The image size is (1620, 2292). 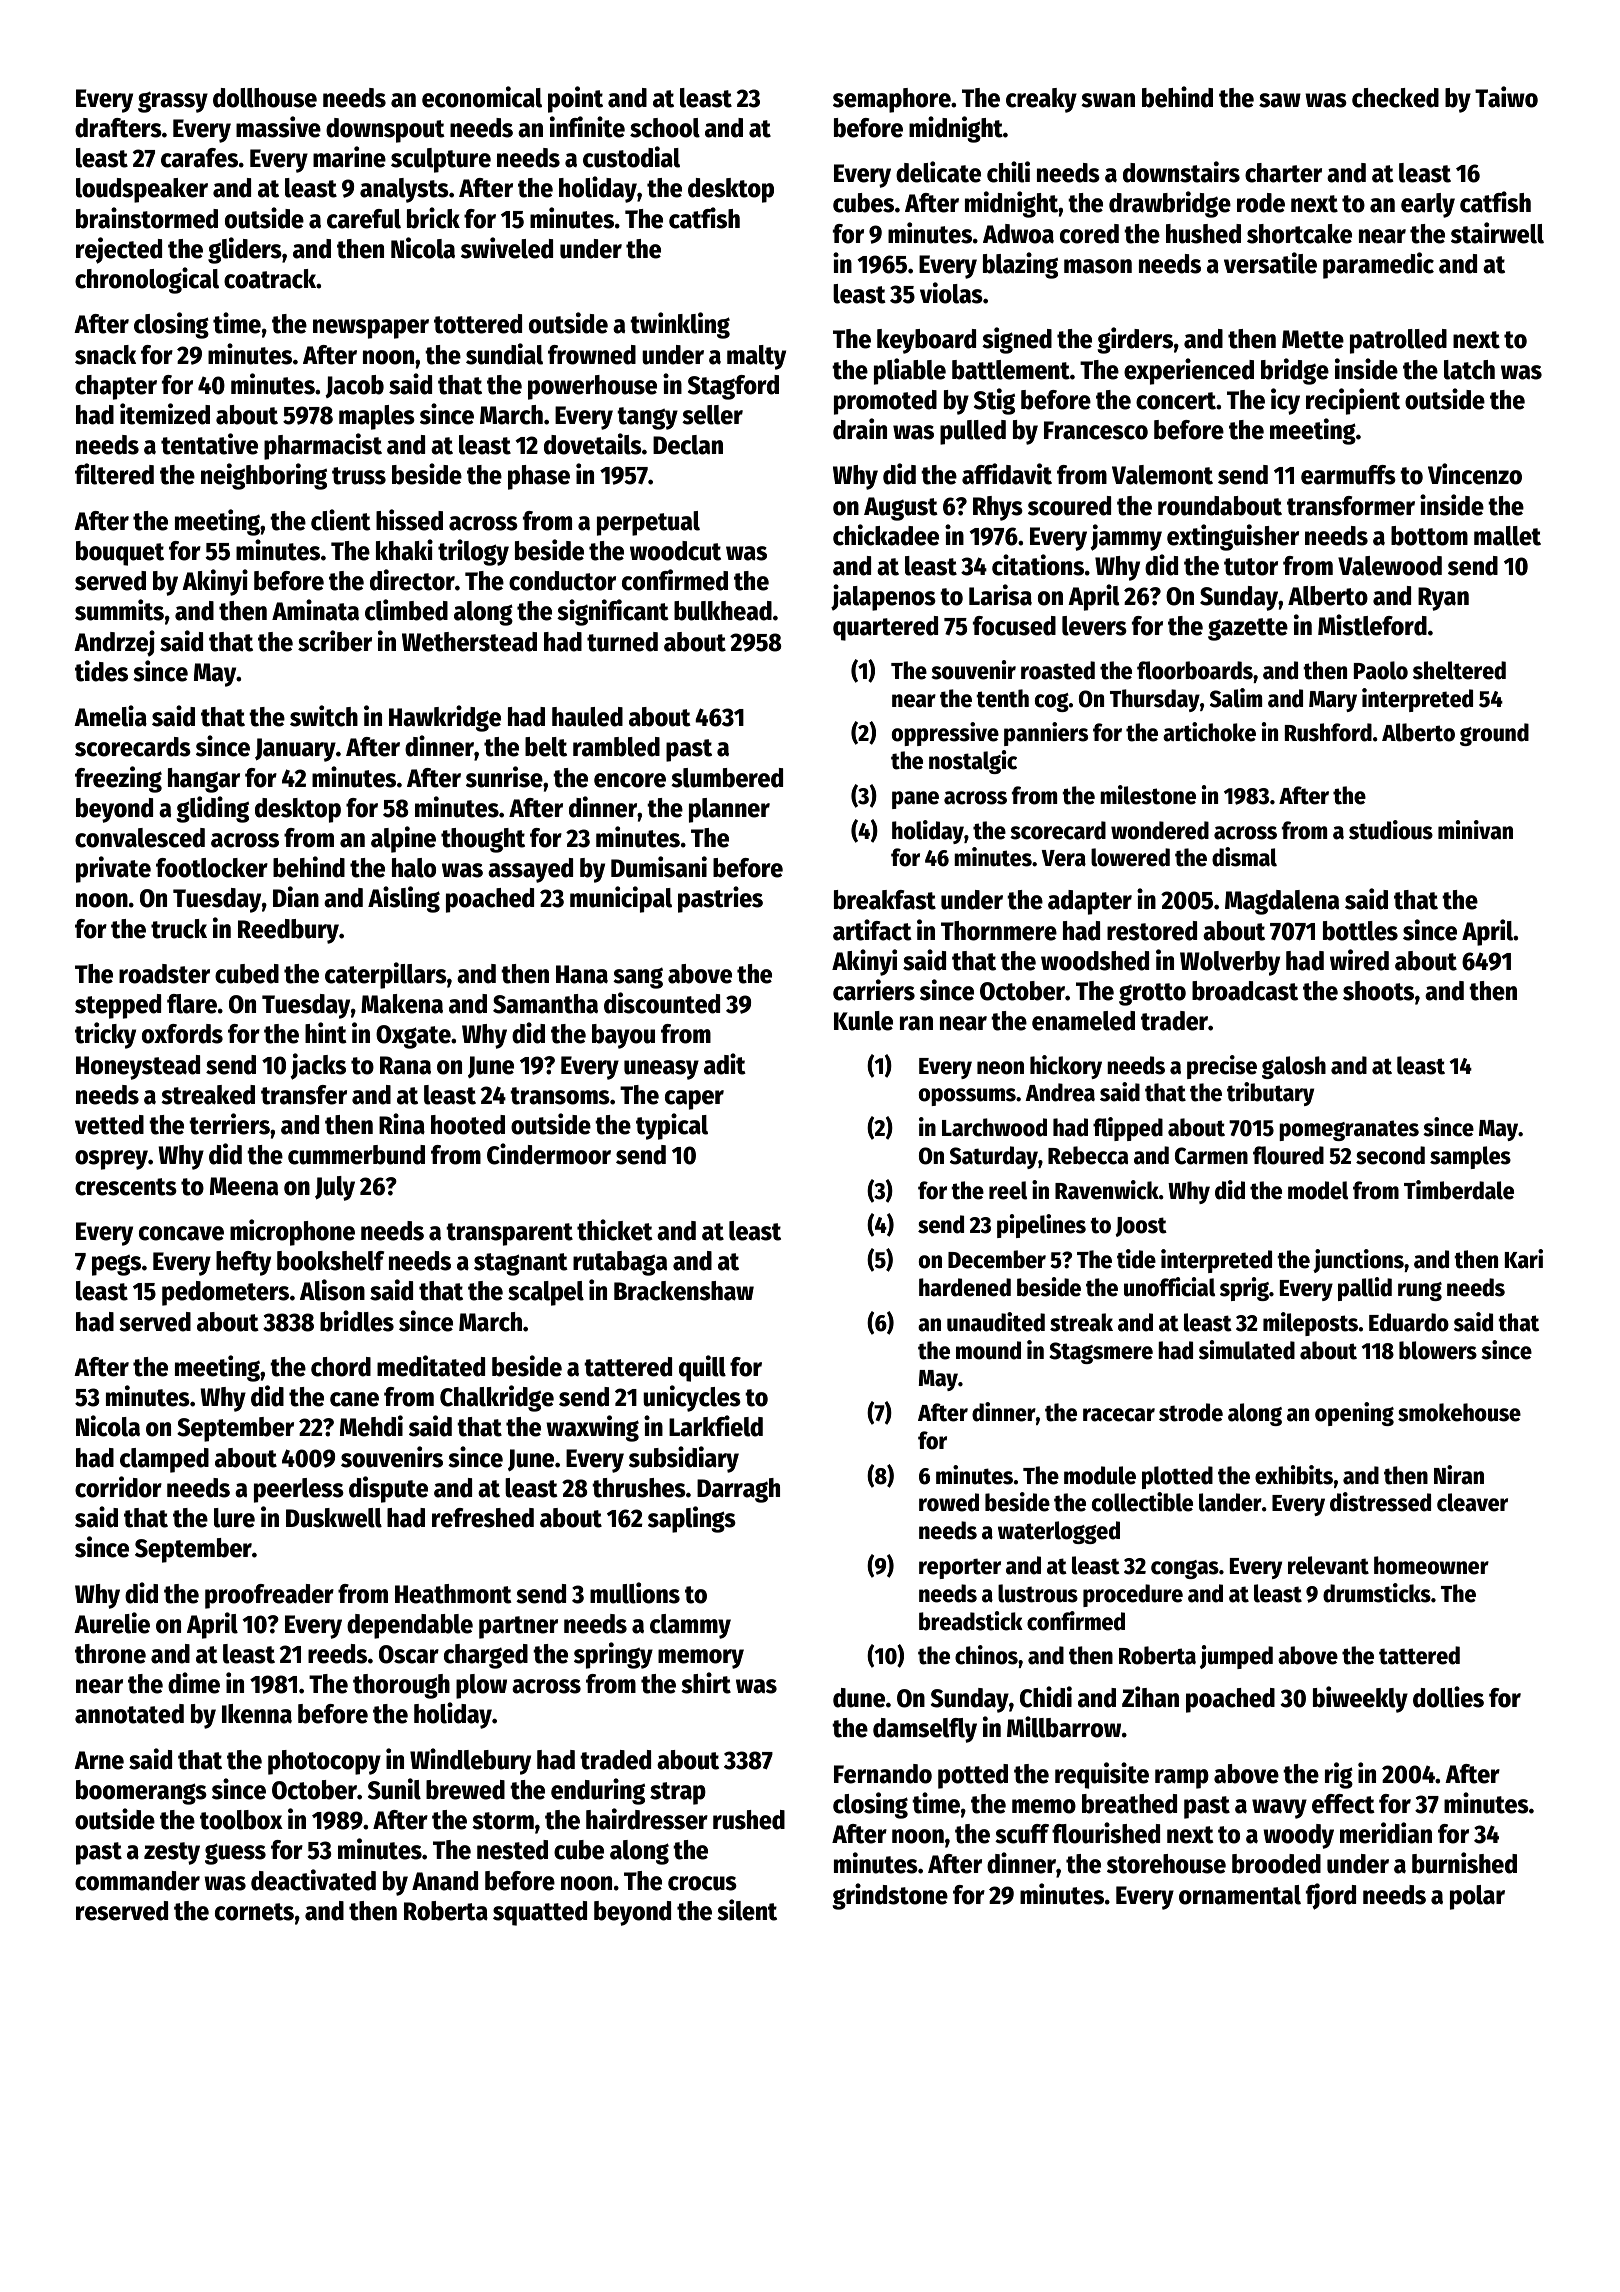 What do you see at coordinates (142, 190) in the document?
I see `loudspeaker` at bounding box center [142, 190].
